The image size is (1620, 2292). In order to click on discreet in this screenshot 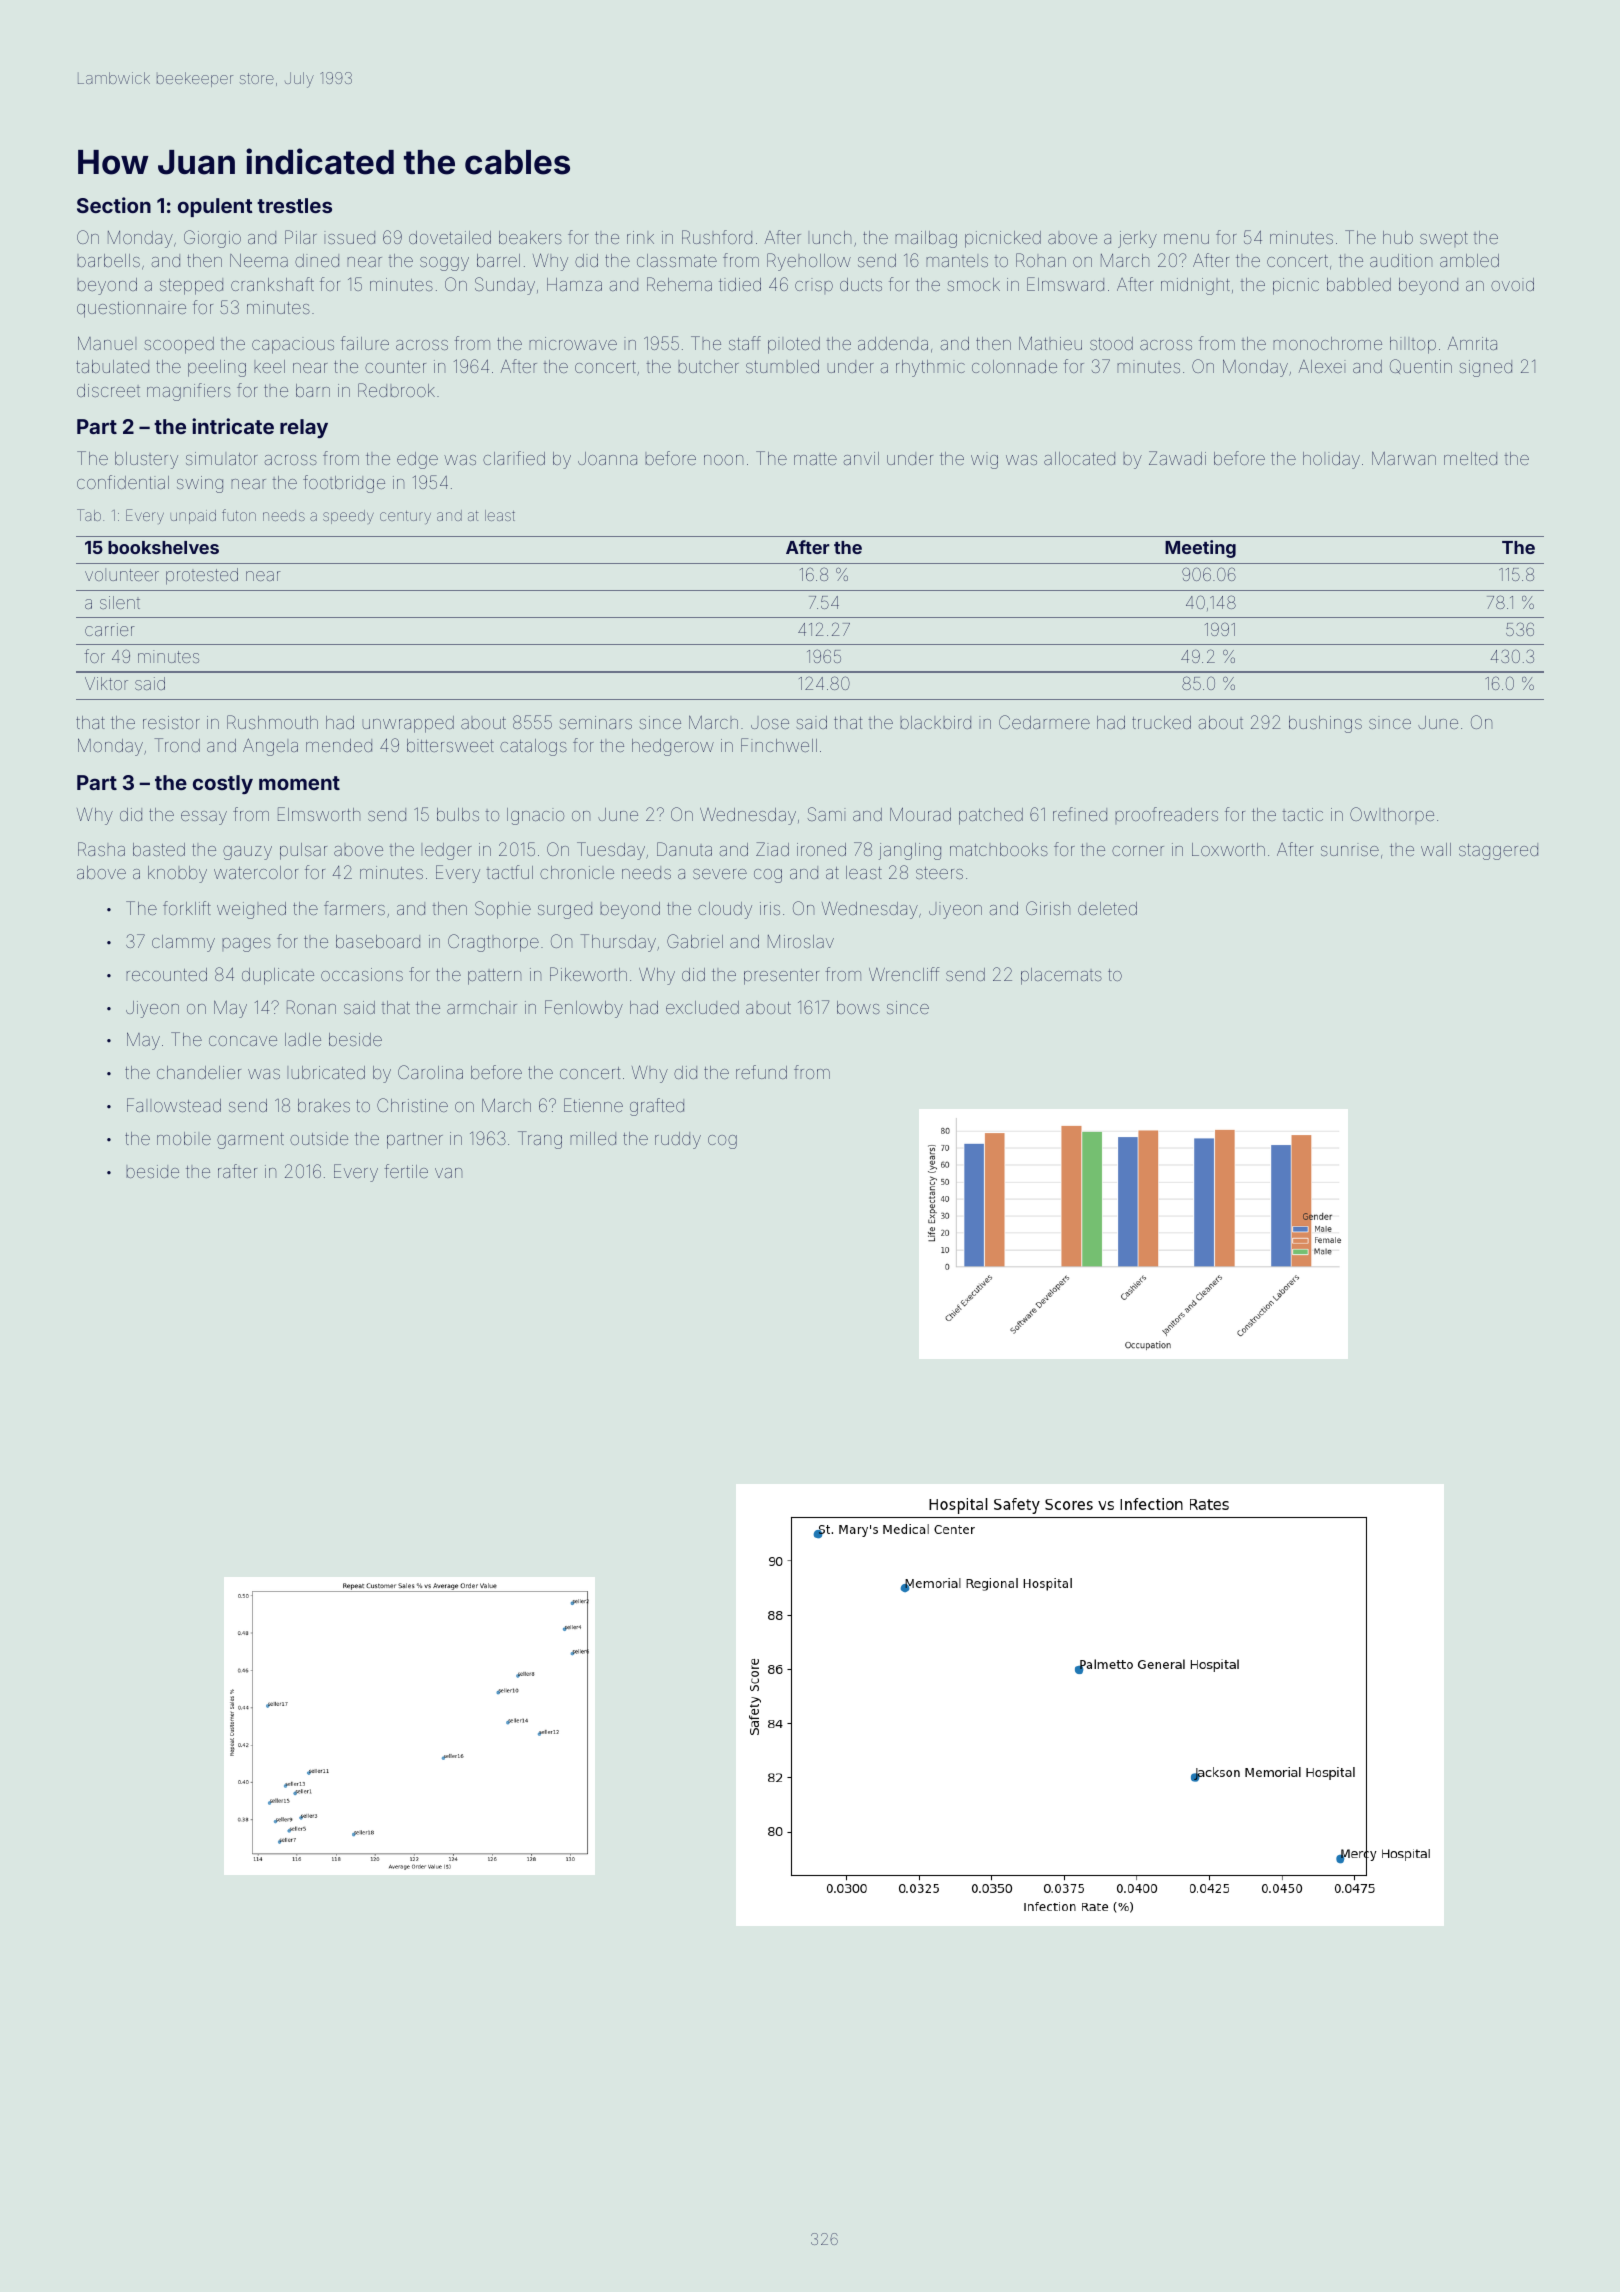, I will do `click(108, 390)`.
